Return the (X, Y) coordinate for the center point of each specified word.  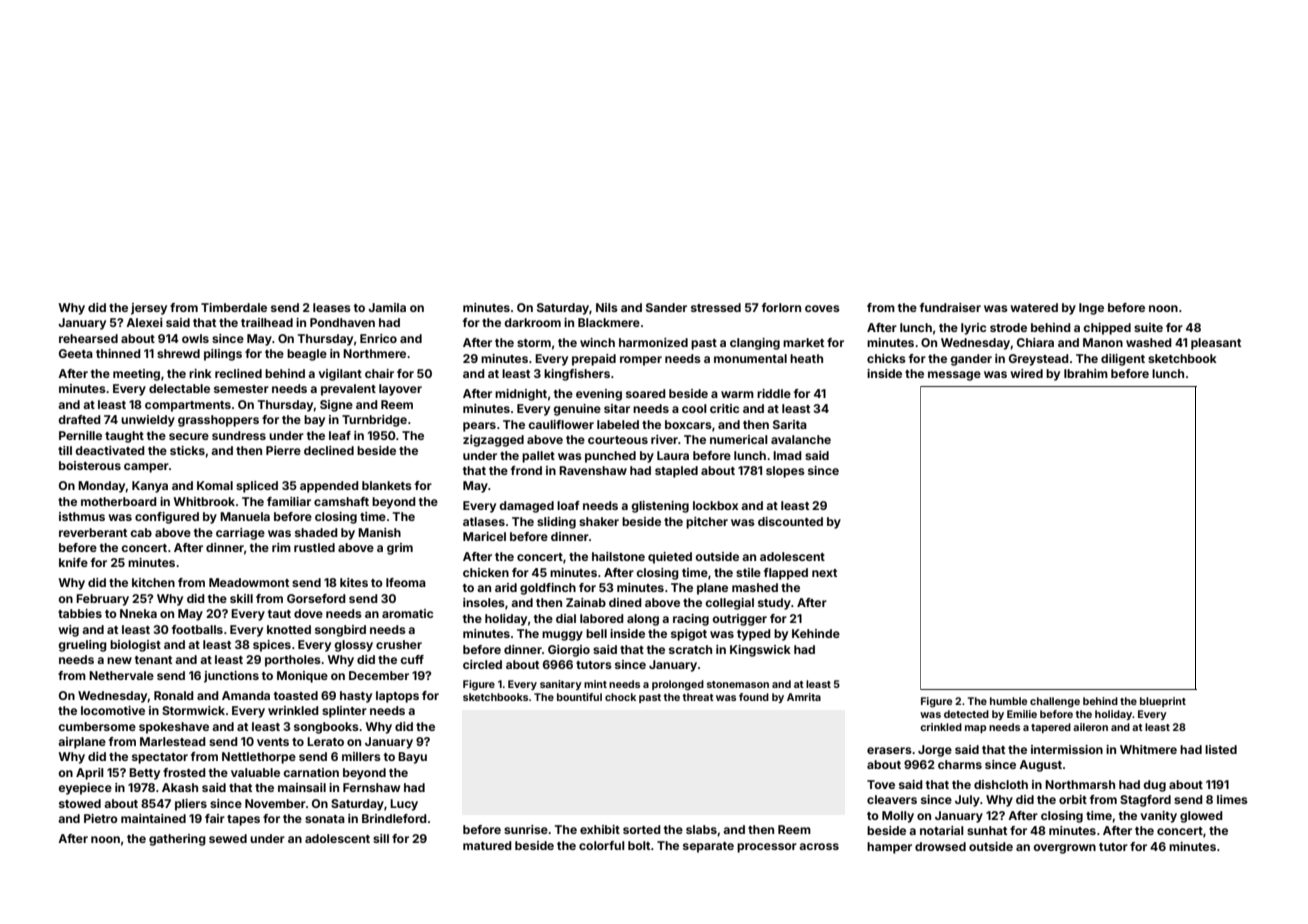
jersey (149, 309)
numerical (739, 439)
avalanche (801, 439)
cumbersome (97, 726)
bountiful (579, 697)
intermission (1067, 749)
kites (354, 582)
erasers (889, 750)
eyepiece (85, 789)
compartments (188, 406)
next (824, 573)
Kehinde (816, 633)
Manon (1103, 342)
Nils (607, 307)
